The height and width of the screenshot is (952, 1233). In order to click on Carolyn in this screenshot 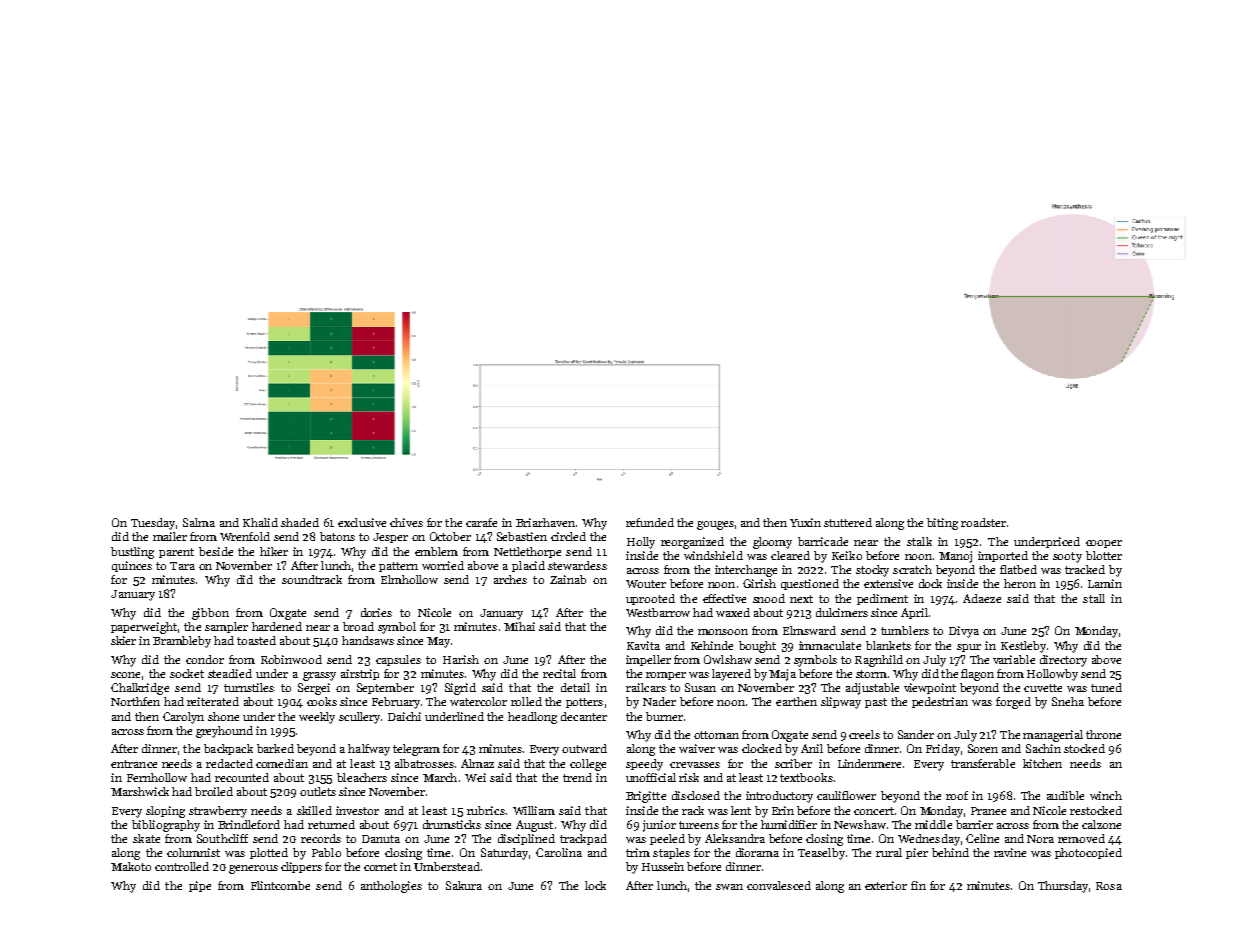, I will do `click(183, 718)`.
